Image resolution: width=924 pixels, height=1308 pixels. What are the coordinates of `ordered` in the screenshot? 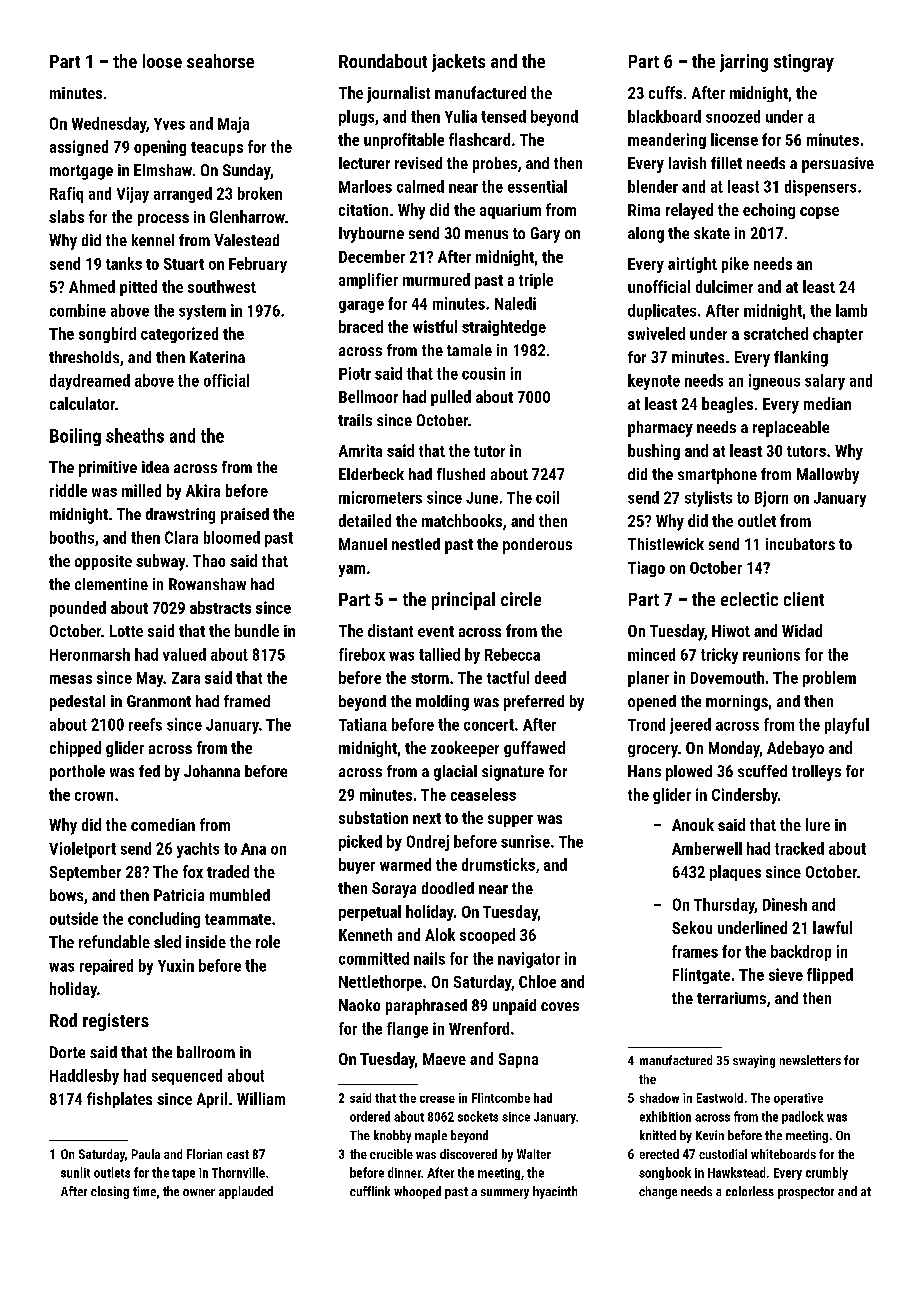 It's located at (370, 1116).
